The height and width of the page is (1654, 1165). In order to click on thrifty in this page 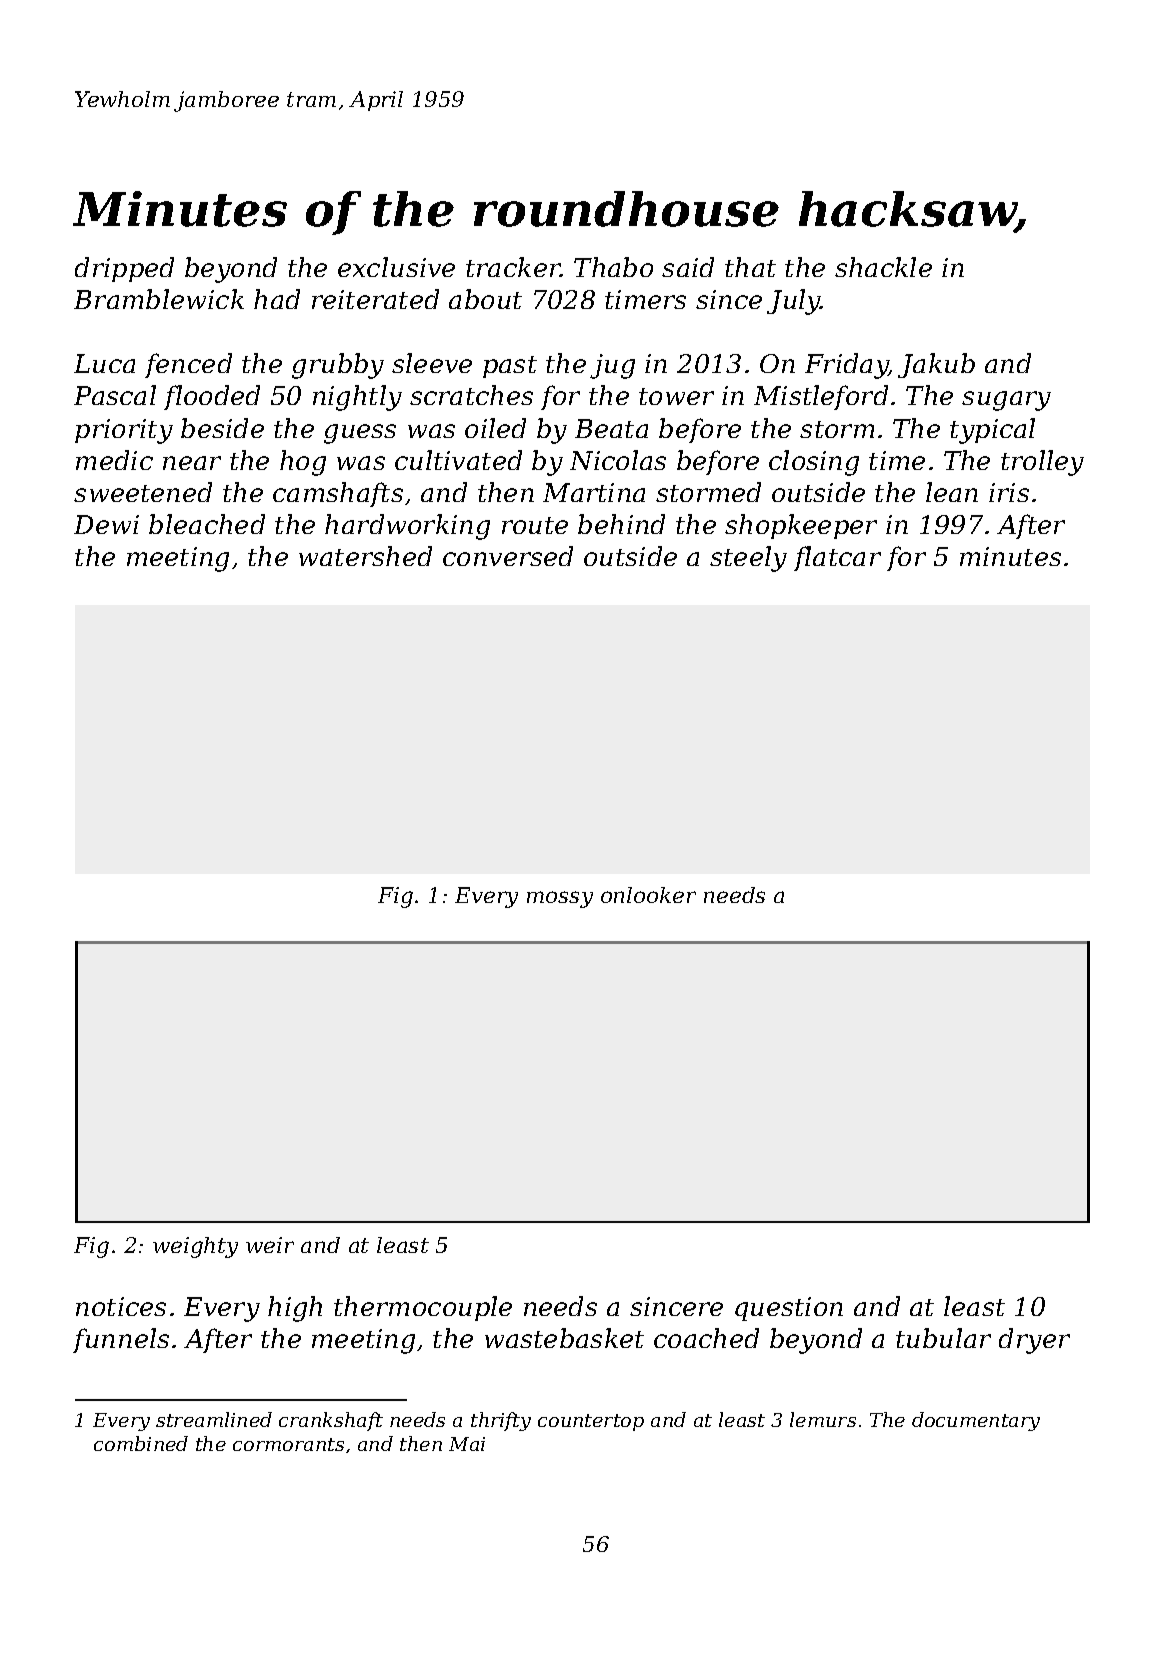, I will do `click(501, 1421)`.
